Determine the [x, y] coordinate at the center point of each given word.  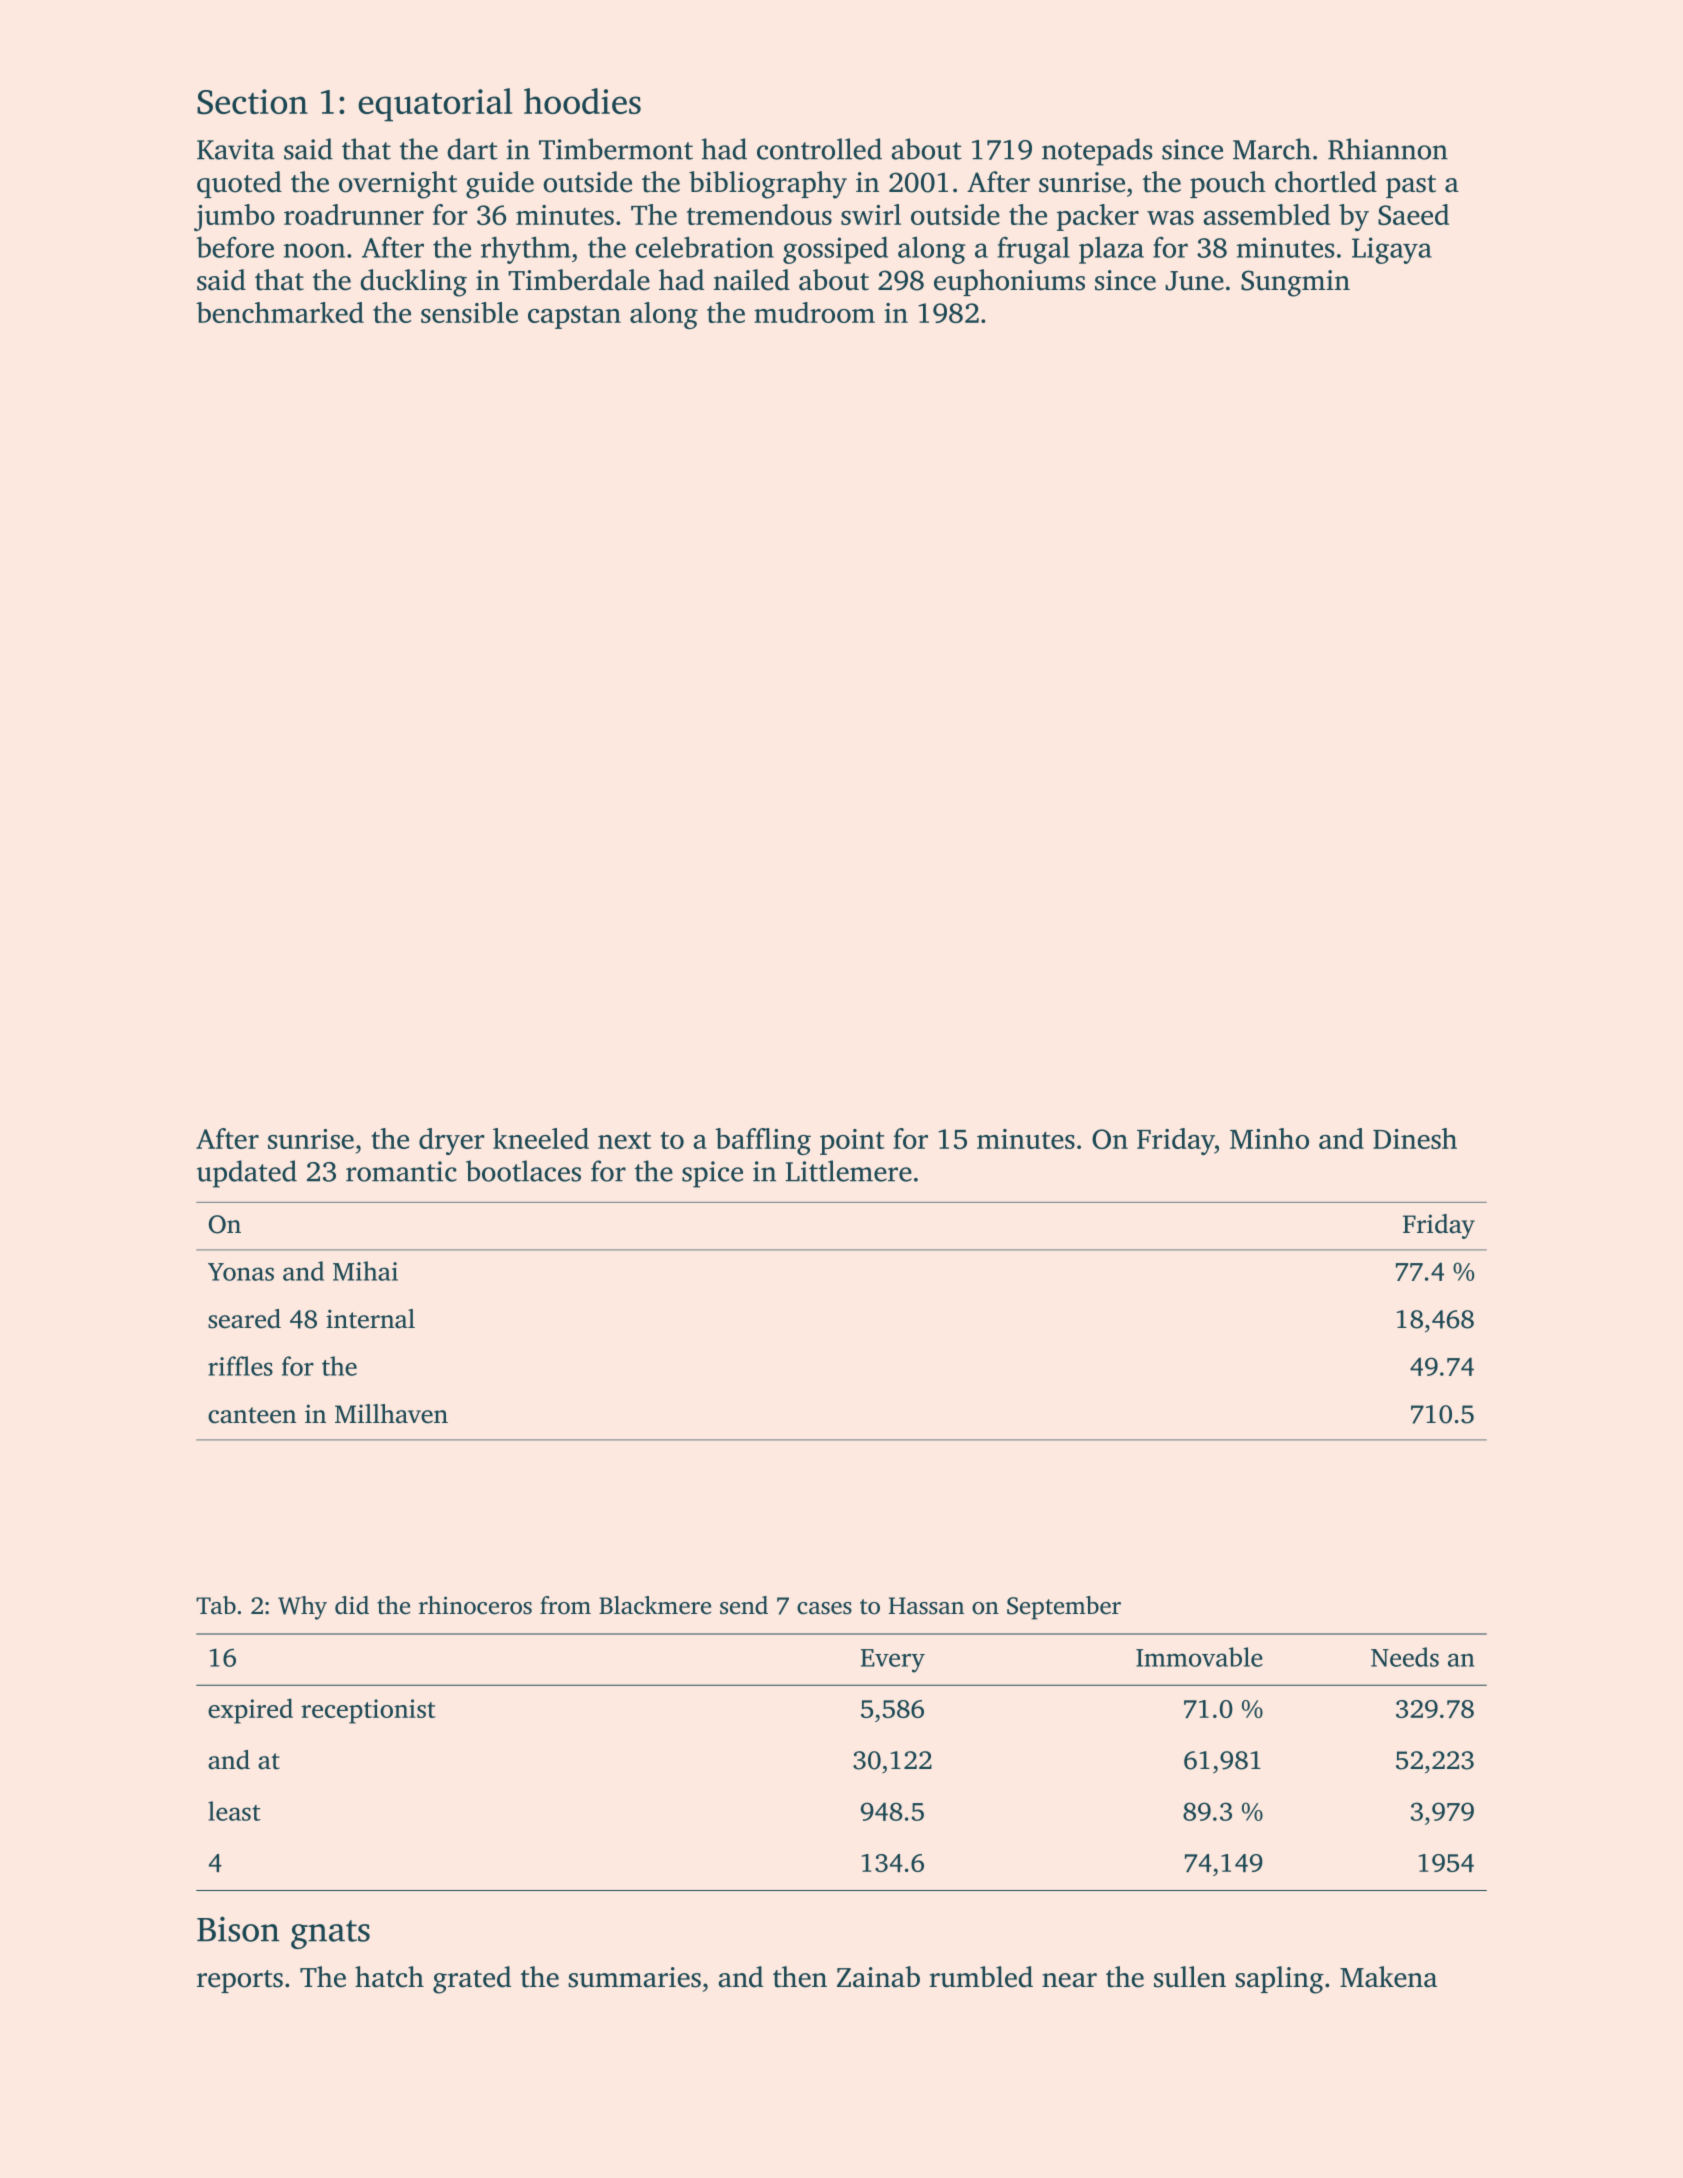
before [235, 247]
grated [472, 1980]
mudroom [814, 312]
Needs [1405, 1657]
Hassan [926, 1606]
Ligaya [1392, 250]
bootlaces [523, 1171]
